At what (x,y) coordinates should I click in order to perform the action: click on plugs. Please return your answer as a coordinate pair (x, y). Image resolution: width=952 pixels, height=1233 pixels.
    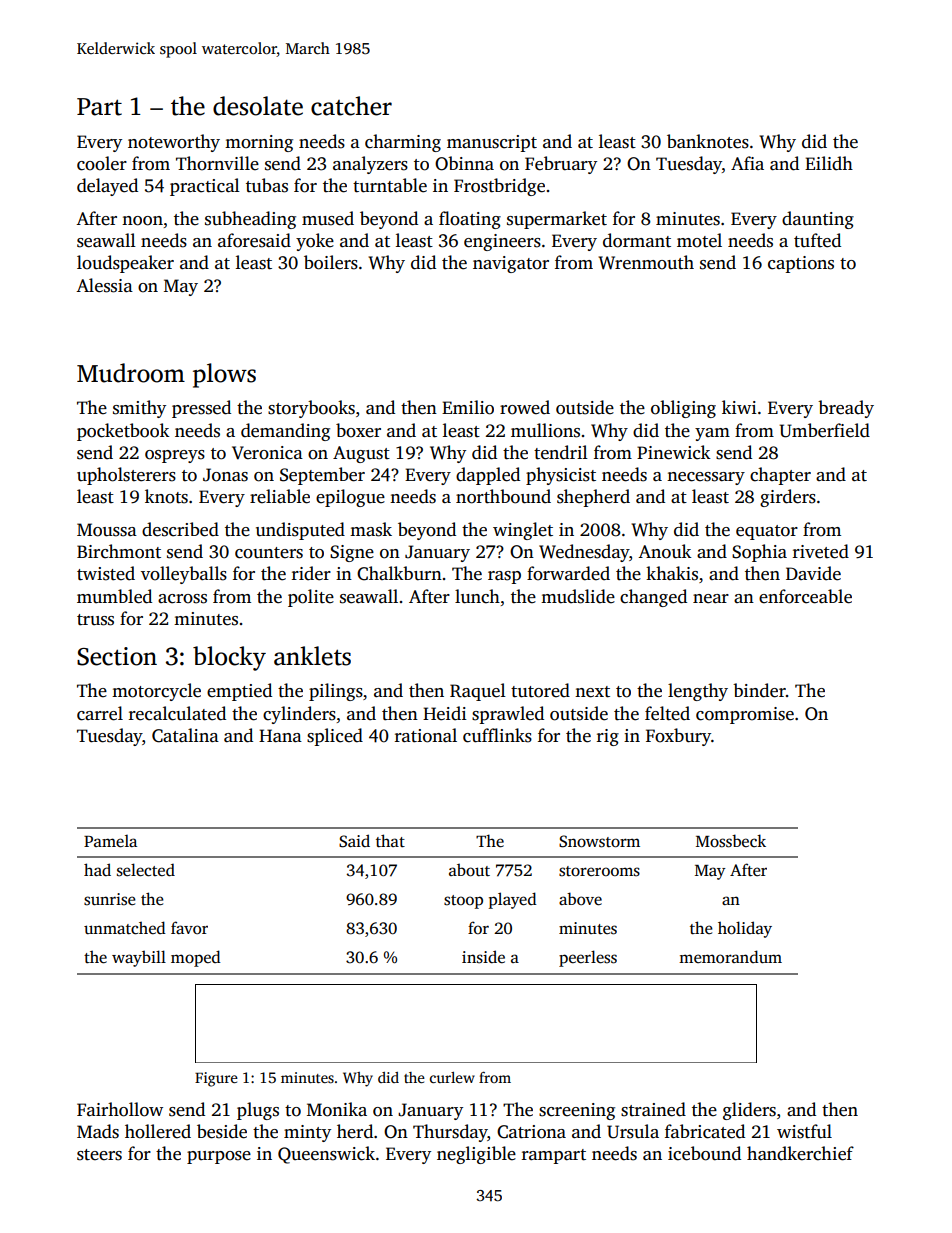
    Looking at the image, I should click on (258, 1111).
